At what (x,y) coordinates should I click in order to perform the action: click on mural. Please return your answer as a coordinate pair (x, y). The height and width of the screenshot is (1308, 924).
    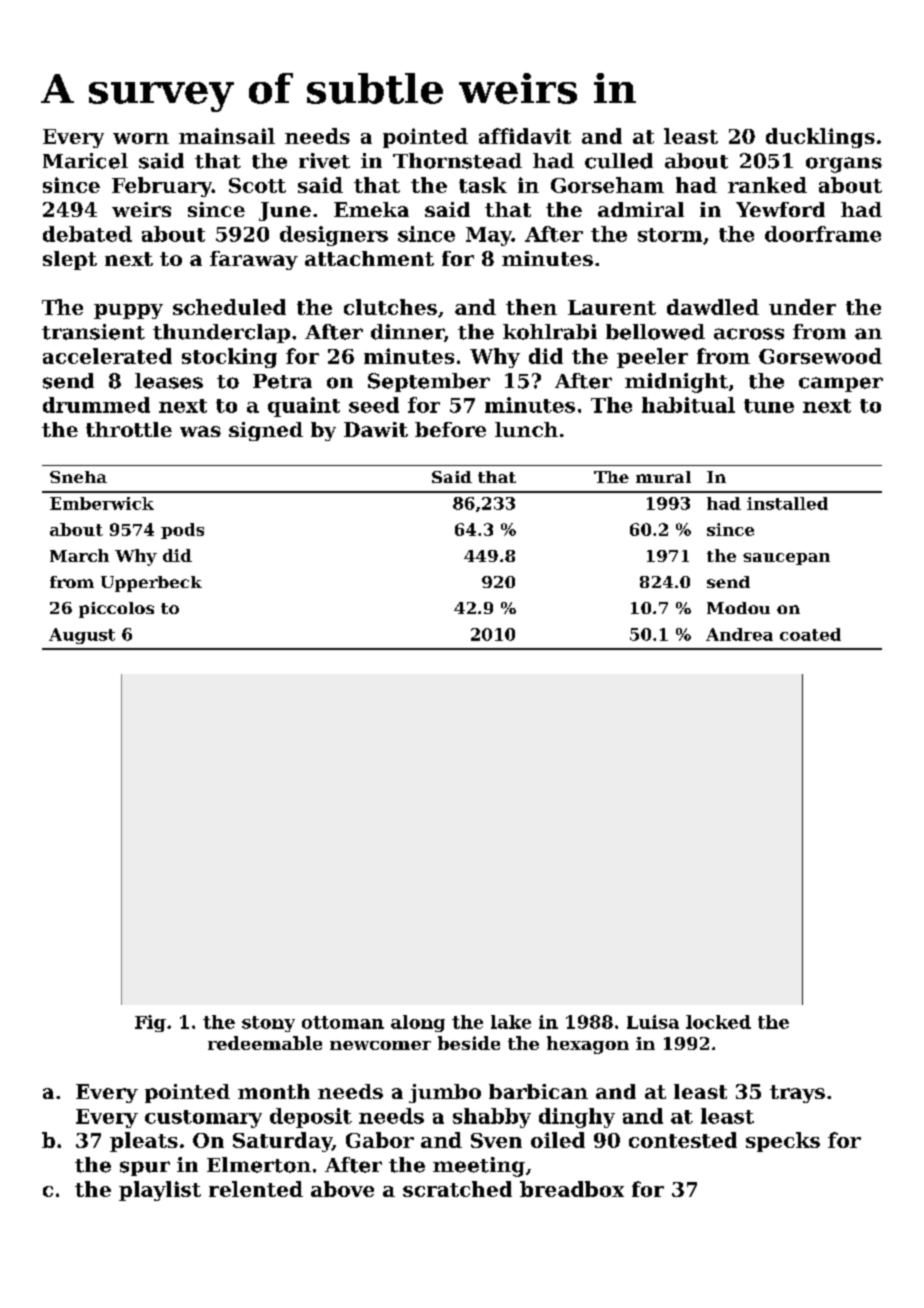
    Looking at the image, I should click on (663, 477).
